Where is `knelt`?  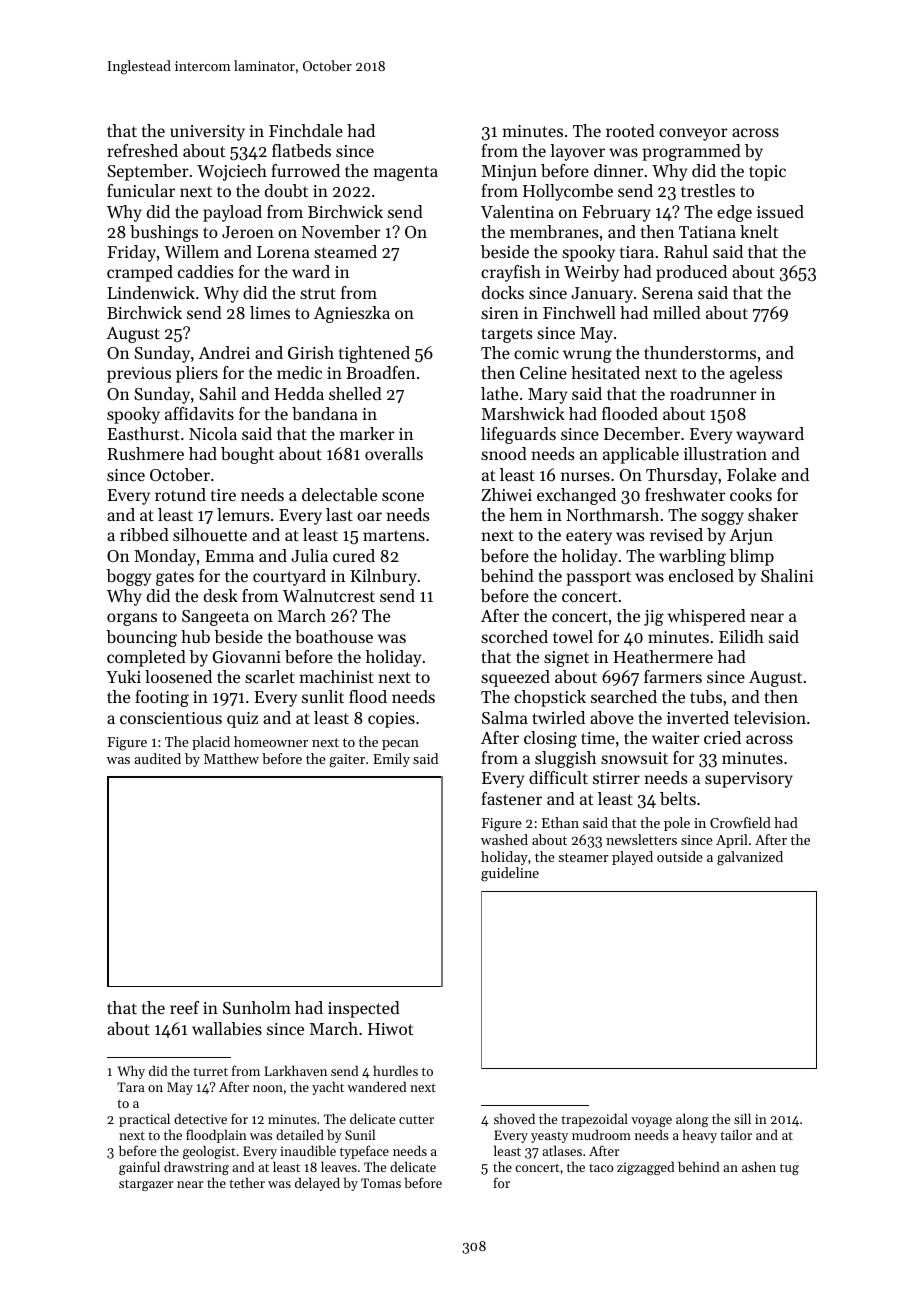
knelt is located at coordinates (759, 231).
